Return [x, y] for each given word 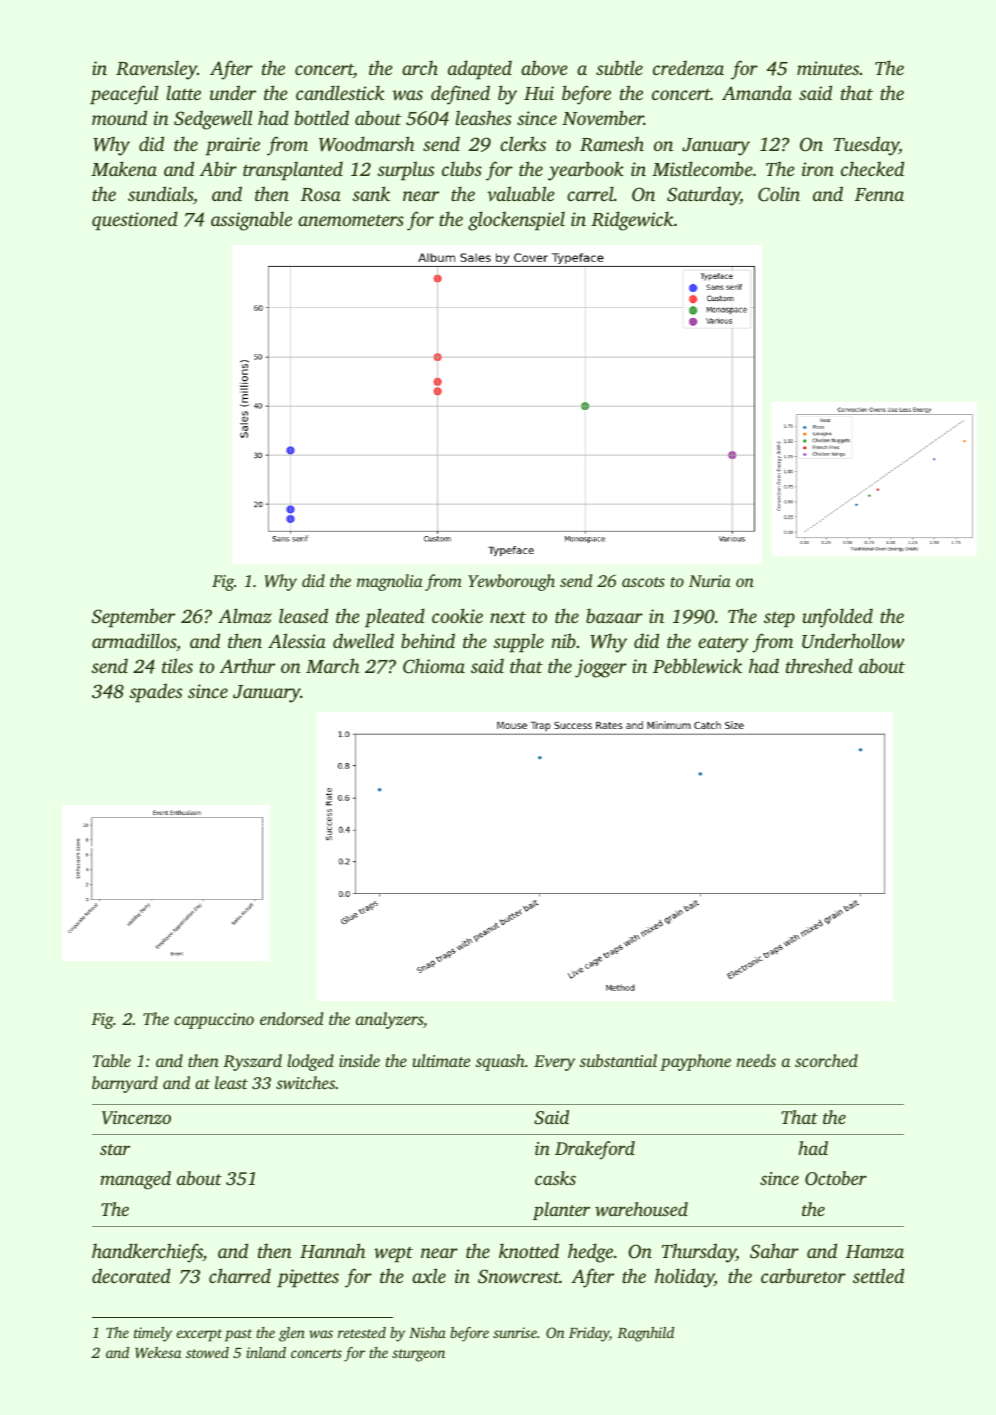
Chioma [434, 666]
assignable [251, 221]
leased [303, 615]
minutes [828, 68]
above [544, 67]
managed [135, 1180]
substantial [618, 1060]
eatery [723, 644]
